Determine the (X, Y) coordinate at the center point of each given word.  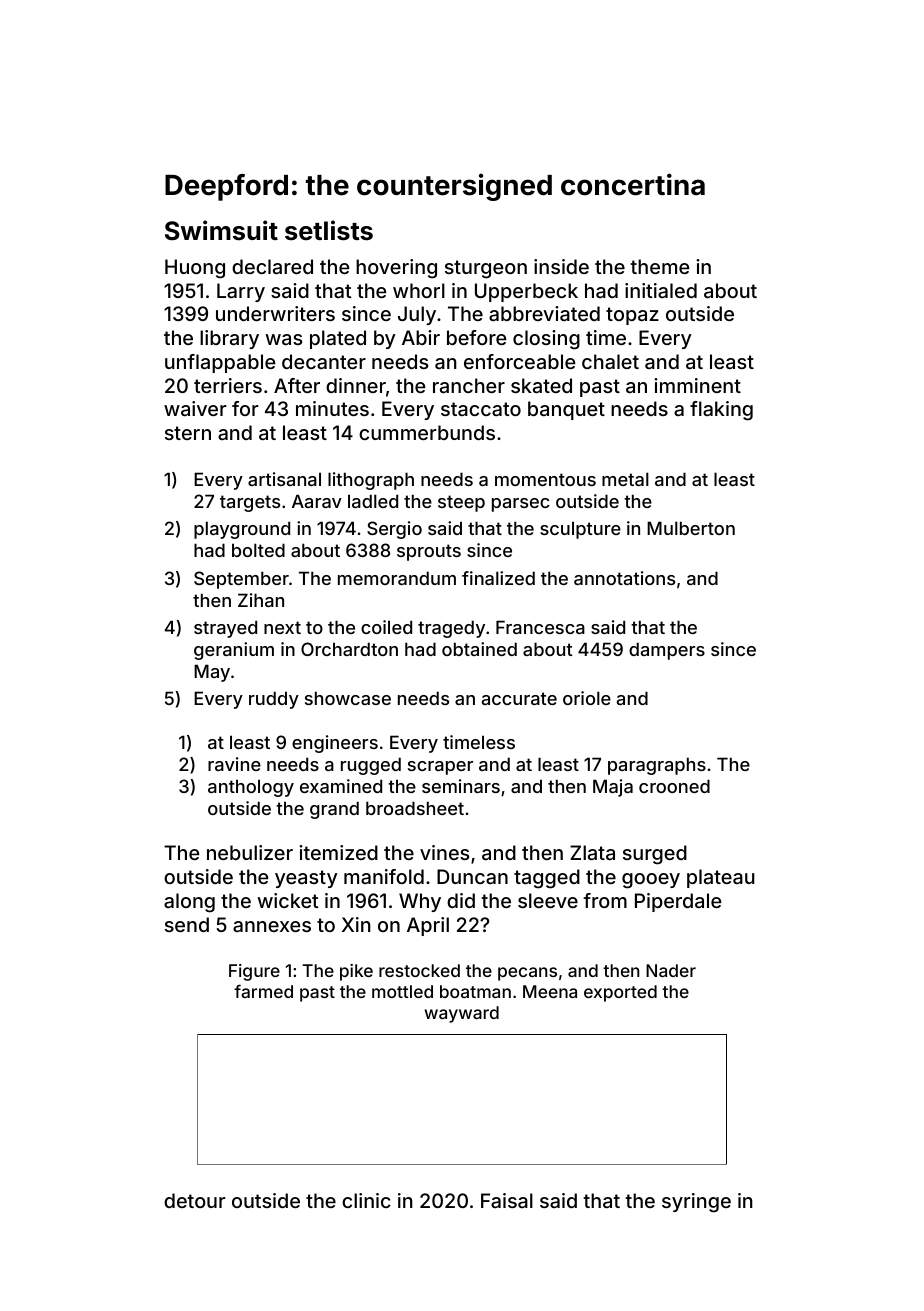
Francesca (540, 627)
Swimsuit (221, 230)
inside (561, 266)
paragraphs (657, 766)
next (282, 627)
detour (195, 1200)
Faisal (507, 1200)
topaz (632, 316)
